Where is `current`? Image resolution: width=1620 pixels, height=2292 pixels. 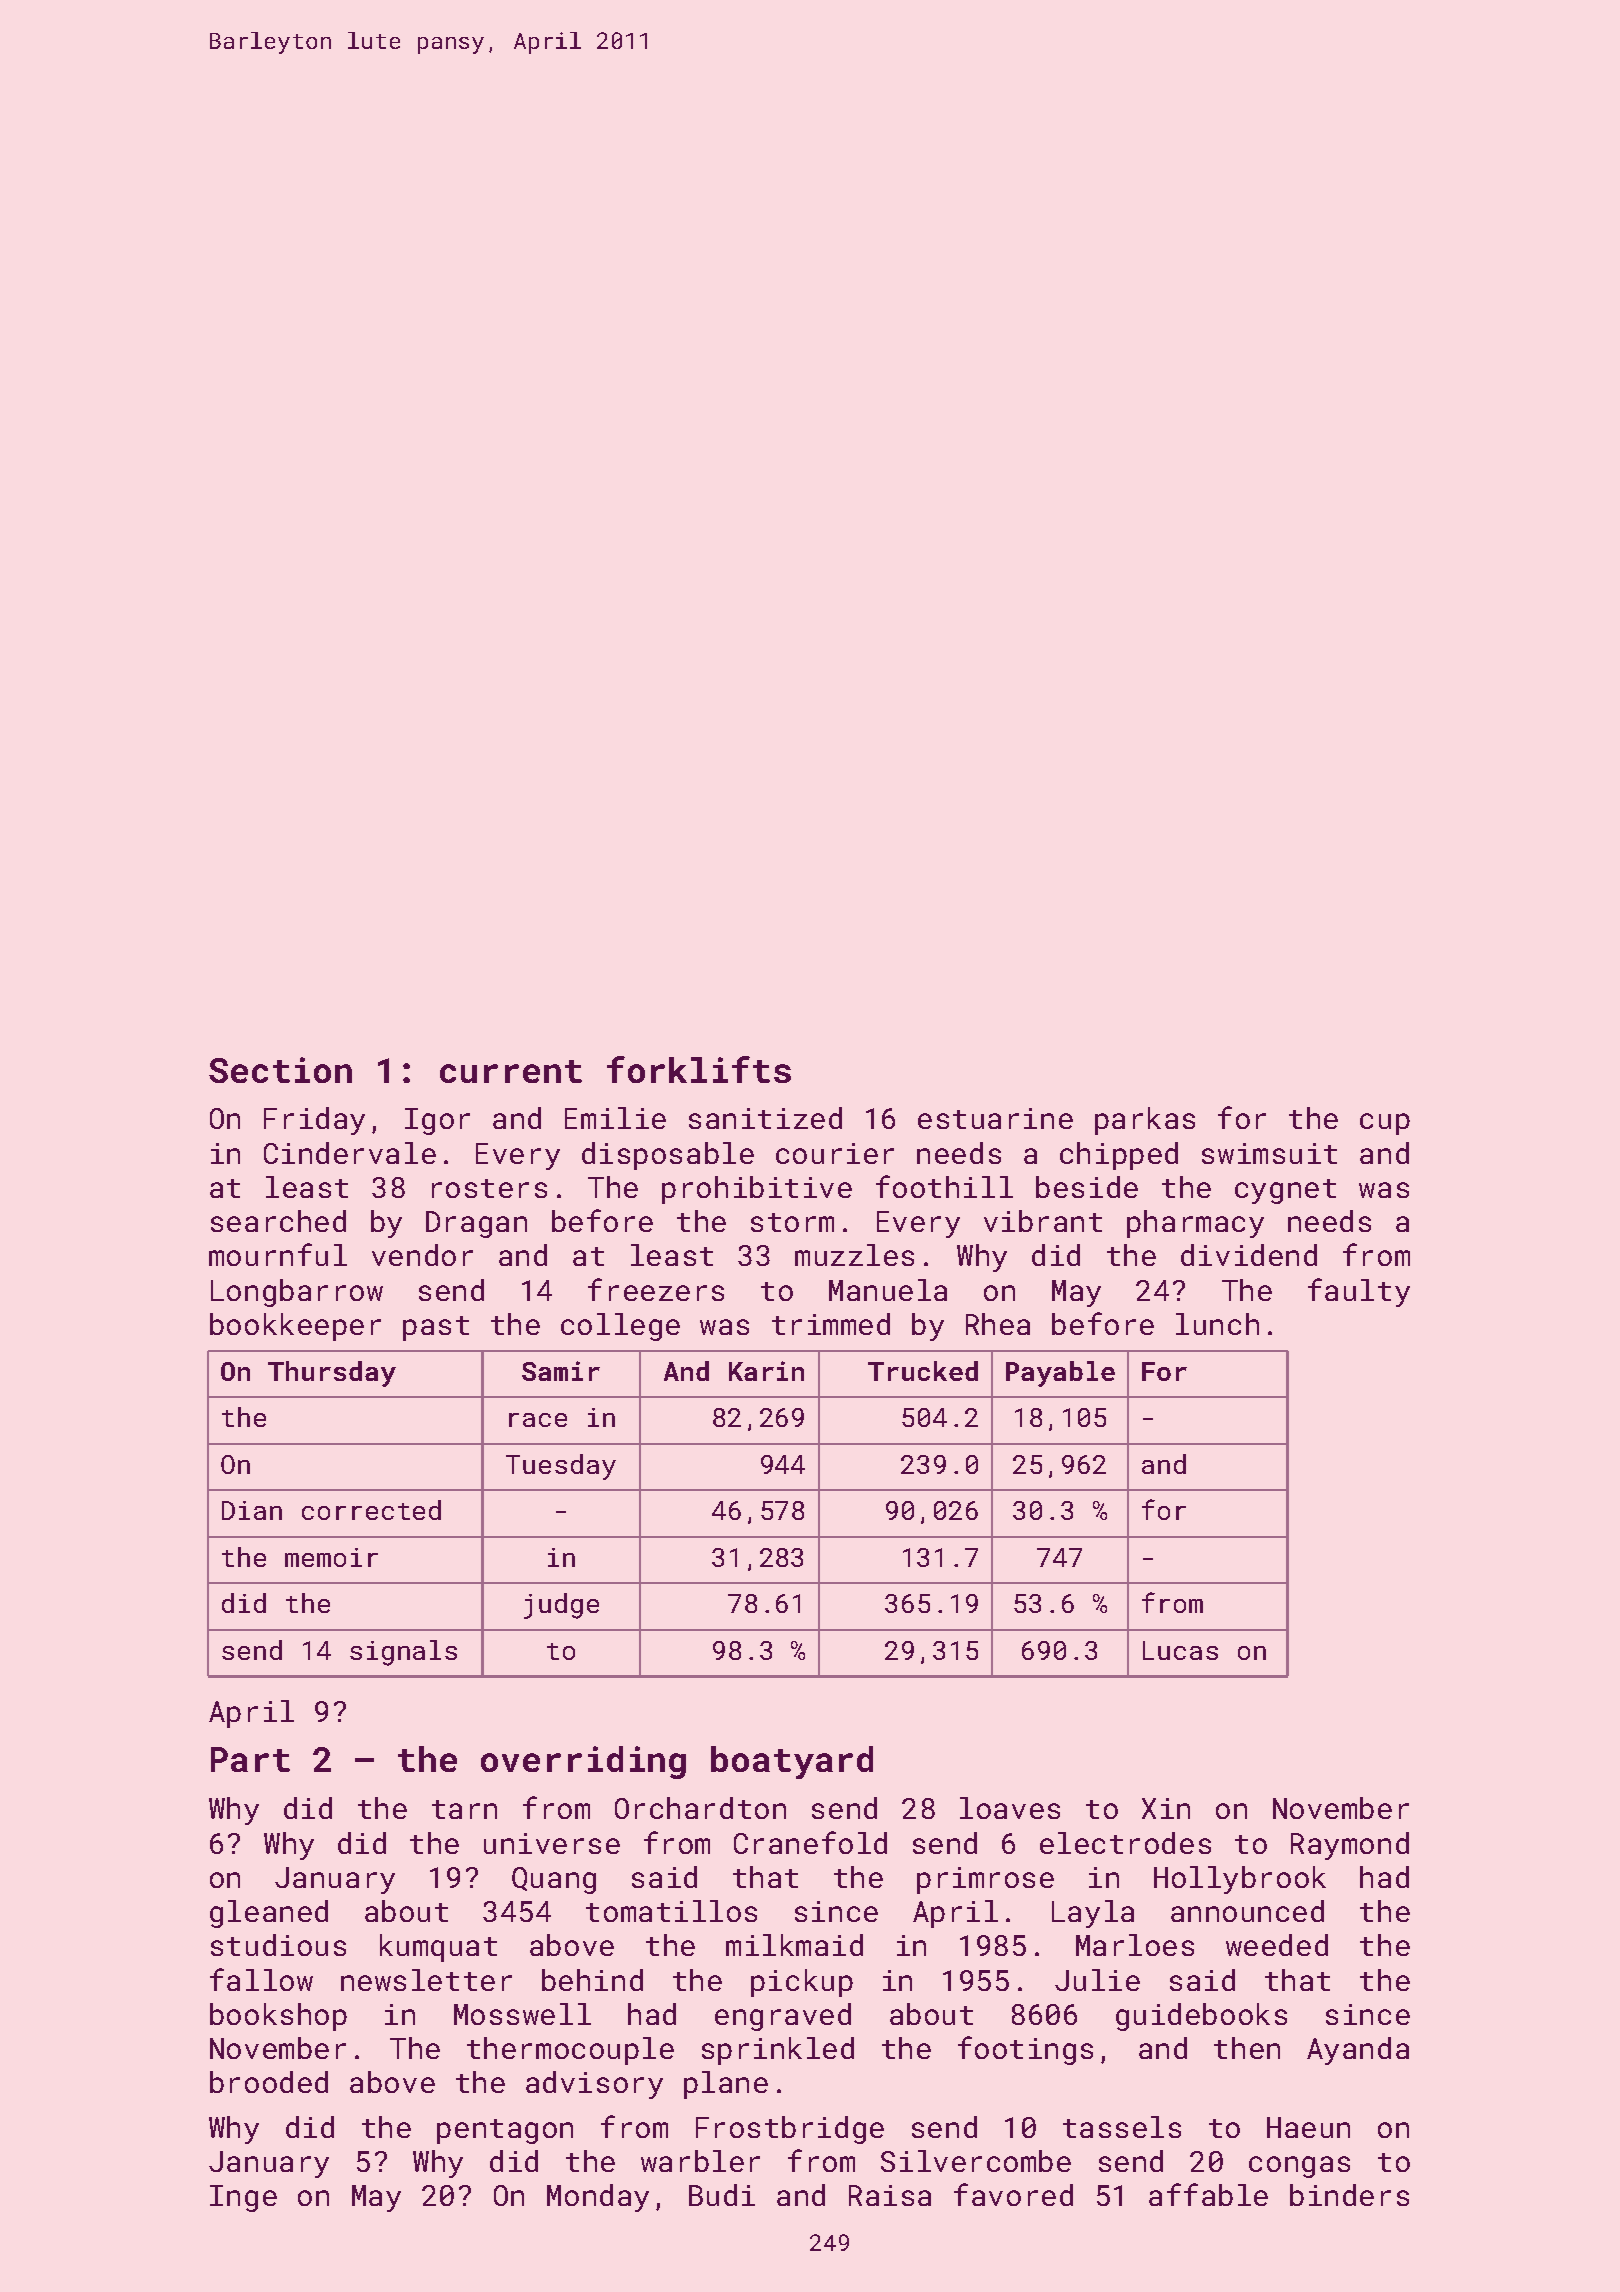
current is located at coordinates (511, 1071).
